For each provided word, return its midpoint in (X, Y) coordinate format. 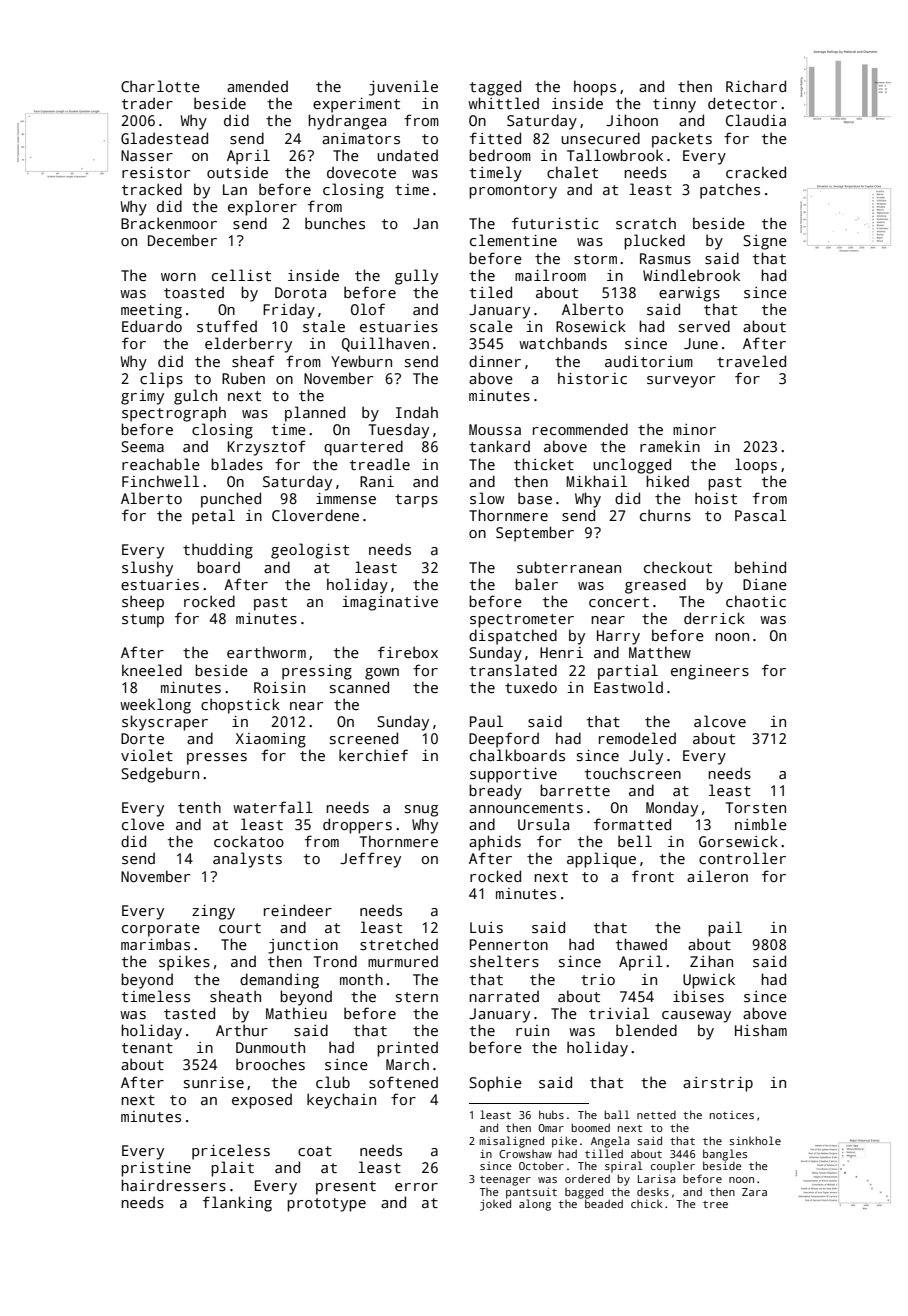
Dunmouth (270, 1047)
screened (364, 738)
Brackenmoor (169, 223)
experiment (356, 105)
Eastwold (628, 687)
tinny (674, 105)
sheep (143, 603)
